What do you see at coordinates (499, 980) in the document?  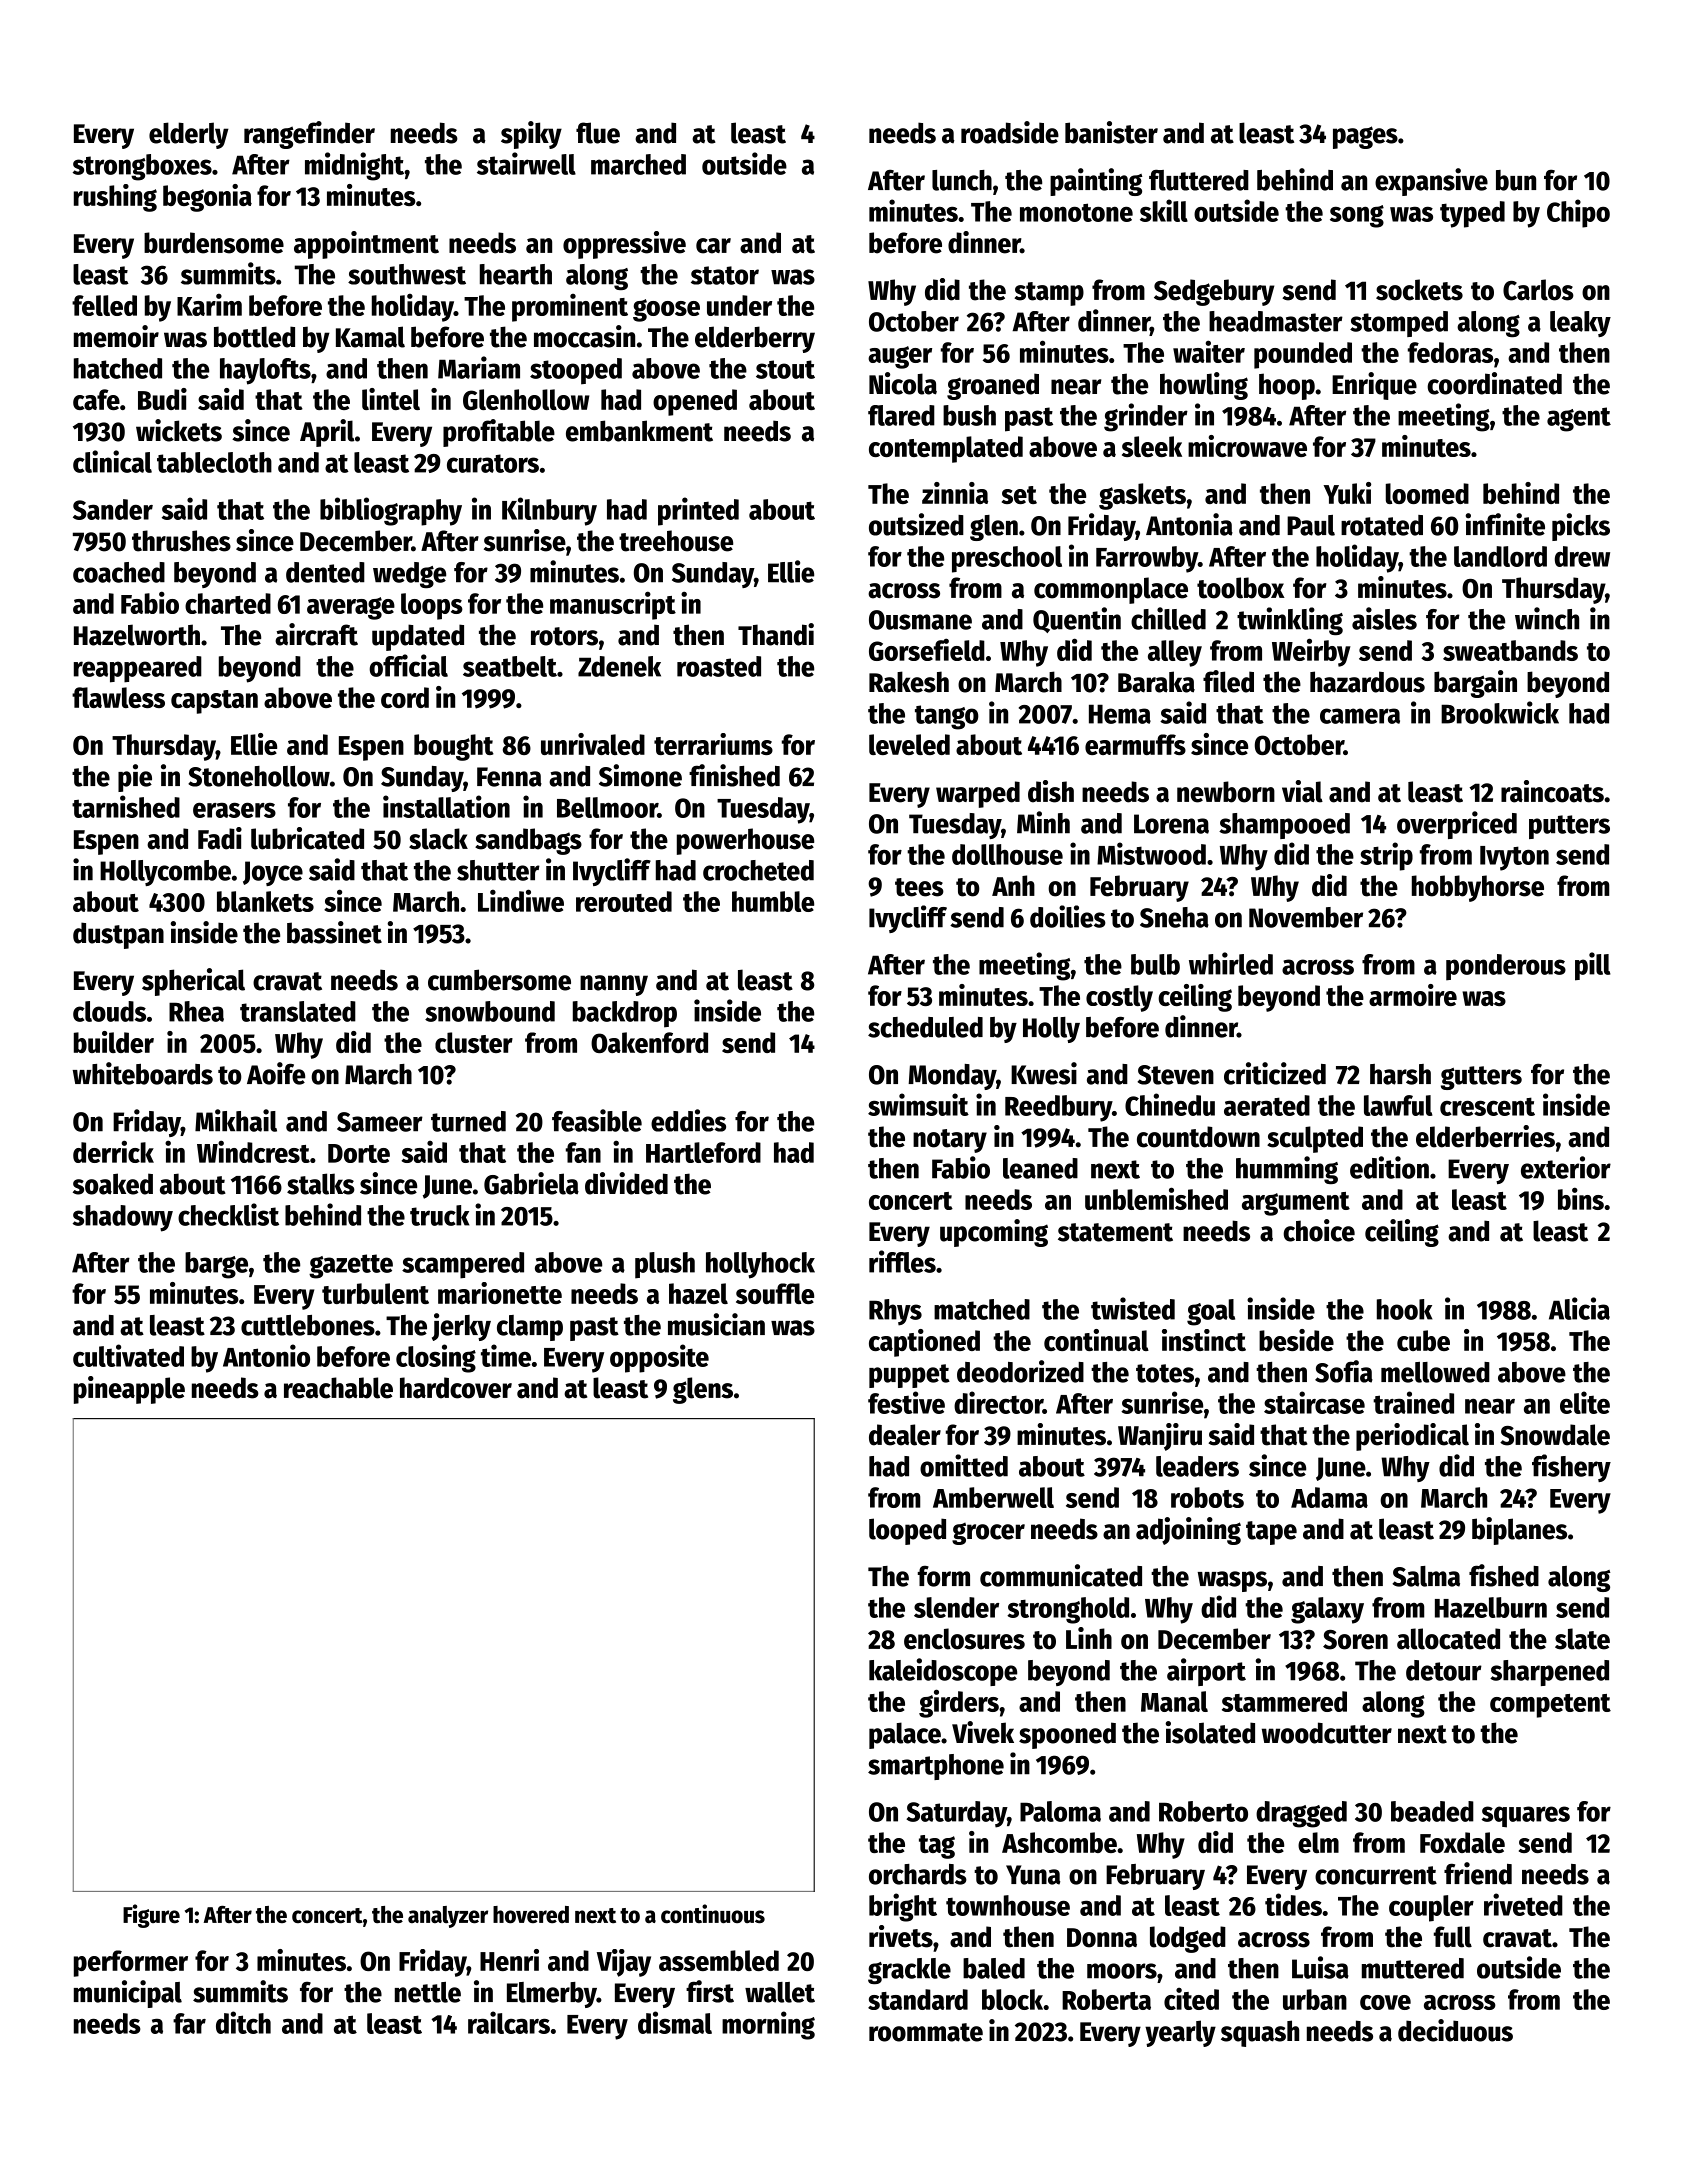 I see `cumbersome` at bounding box center [499, 980].
